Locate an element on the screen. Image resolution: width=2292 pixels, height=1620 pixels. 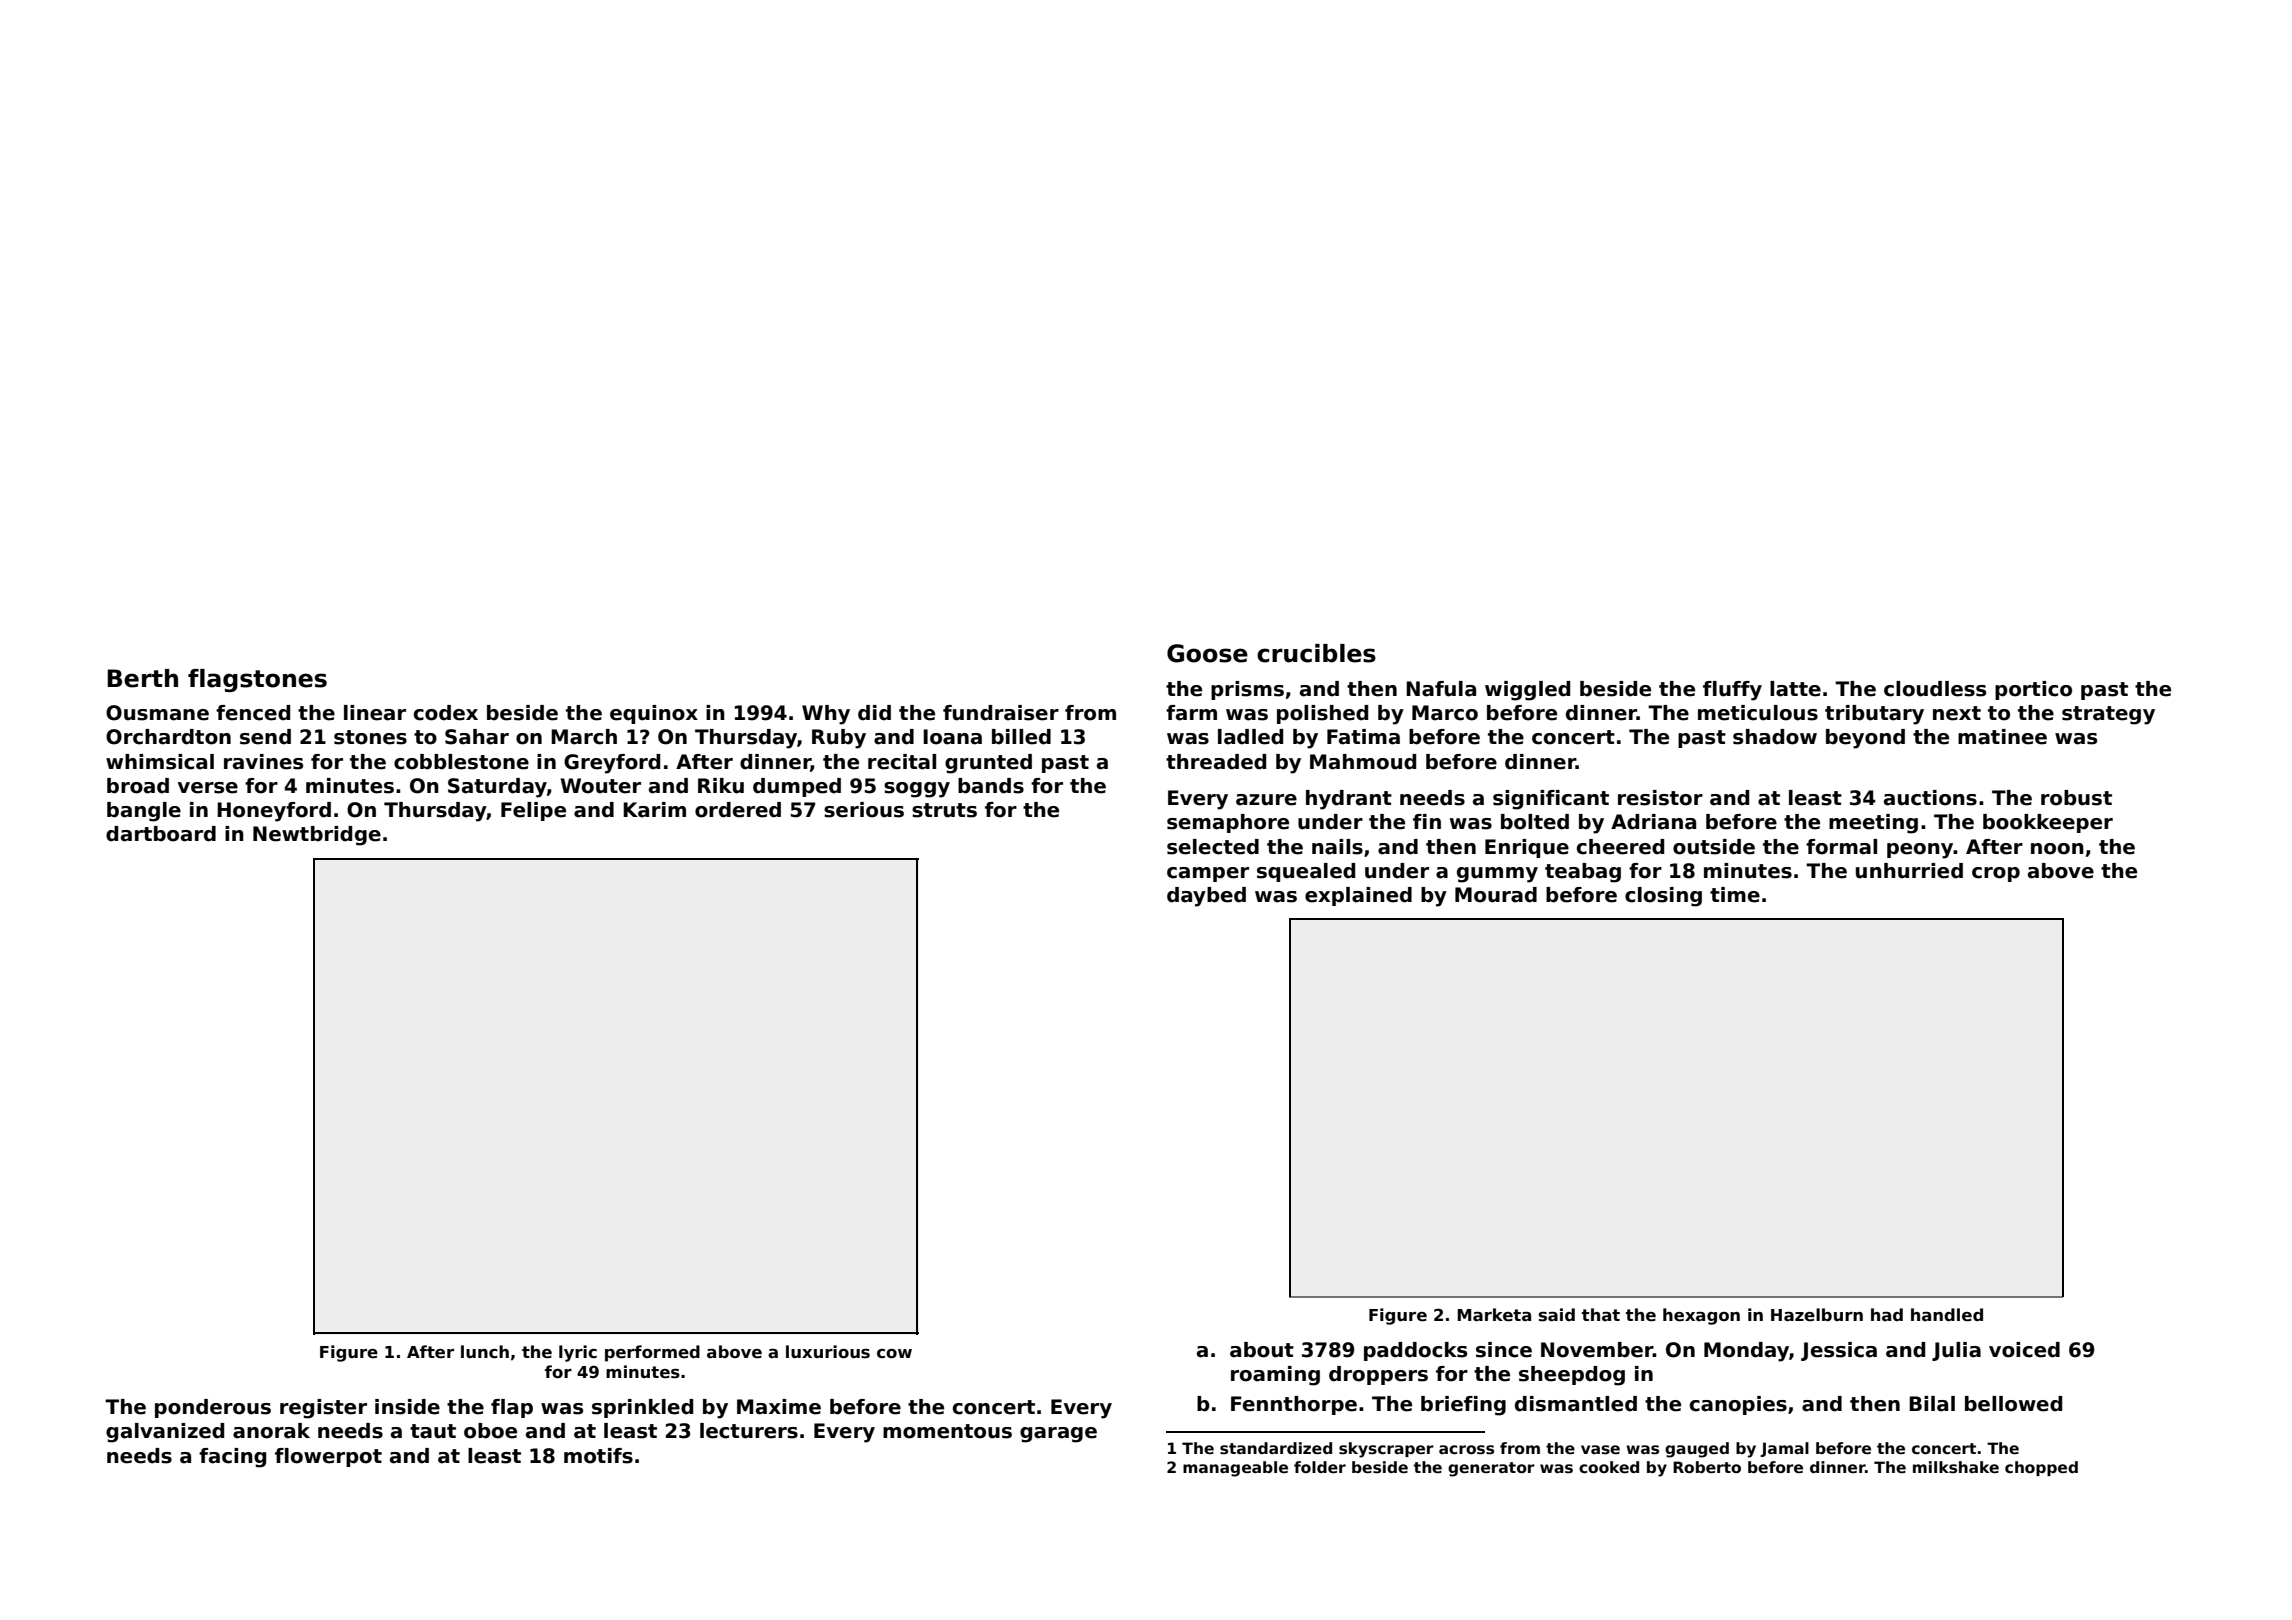
about is located at coordinates (1262, 1350).
